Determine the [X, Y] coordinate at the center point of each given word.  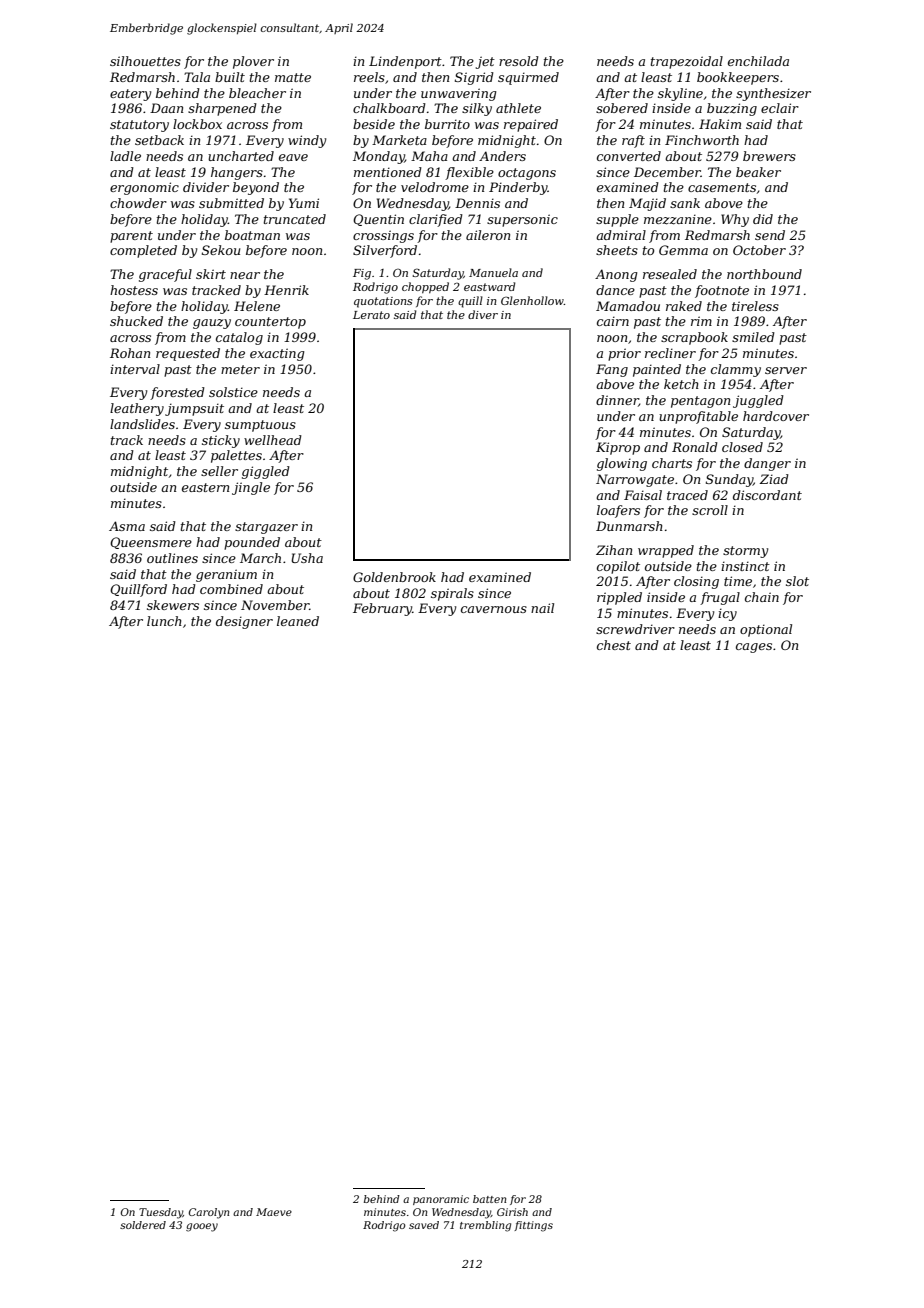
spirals [452, 594]
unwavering [458, 94]
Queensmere [151, 543]
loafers [618, 511]
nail [542, 608]
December [667, 172]
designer [244, 622]
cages [754, 648]
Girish [512, 1212]
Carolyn [209, 1213]
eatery [130, 95]
